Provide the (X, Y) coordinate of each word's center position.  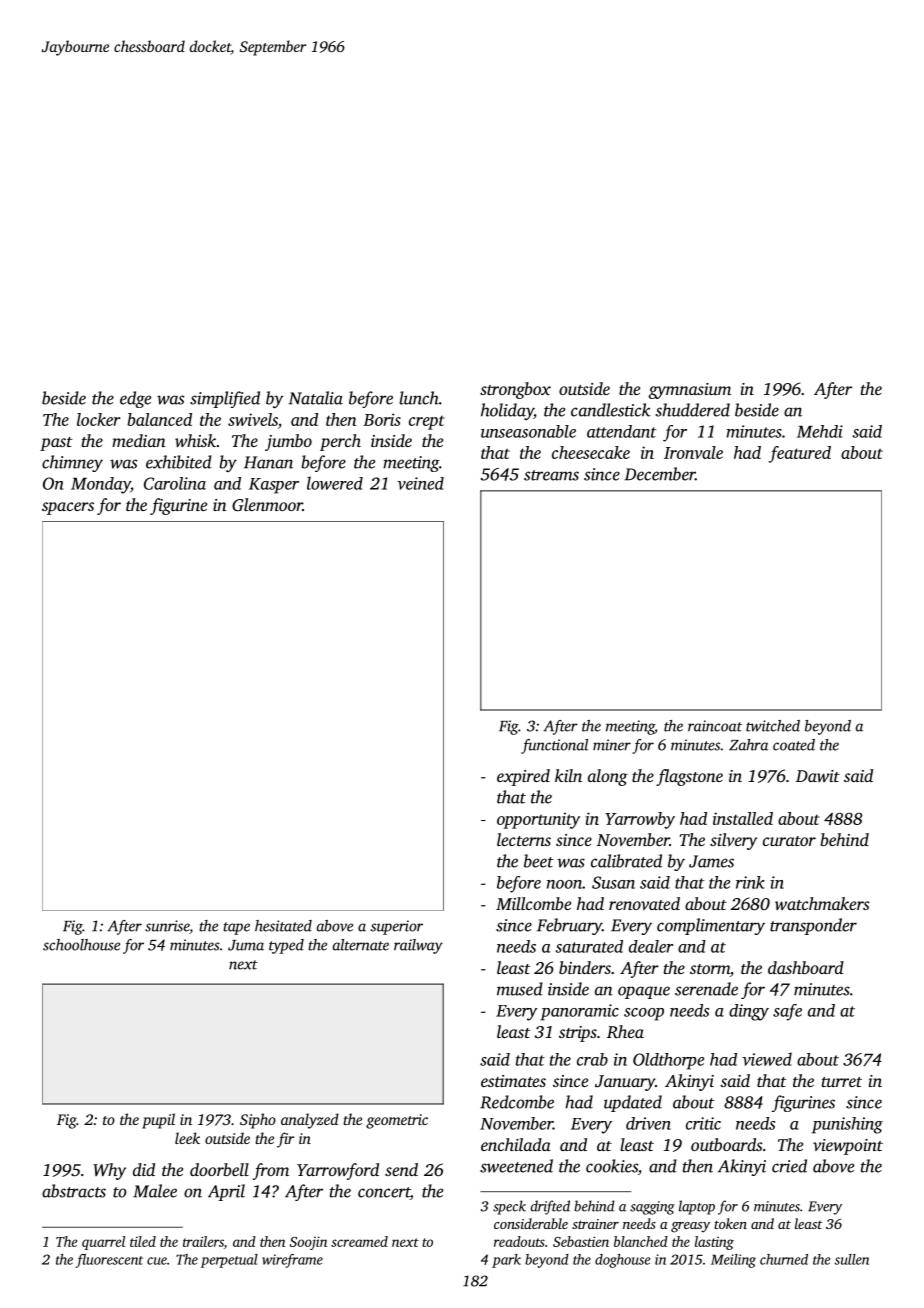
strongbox (515, 390)
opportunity (538, 820)
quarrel (103, 1243)
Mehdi (820, 431)
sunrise (167, 927)
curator (789, 841)
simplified (225, 399)
